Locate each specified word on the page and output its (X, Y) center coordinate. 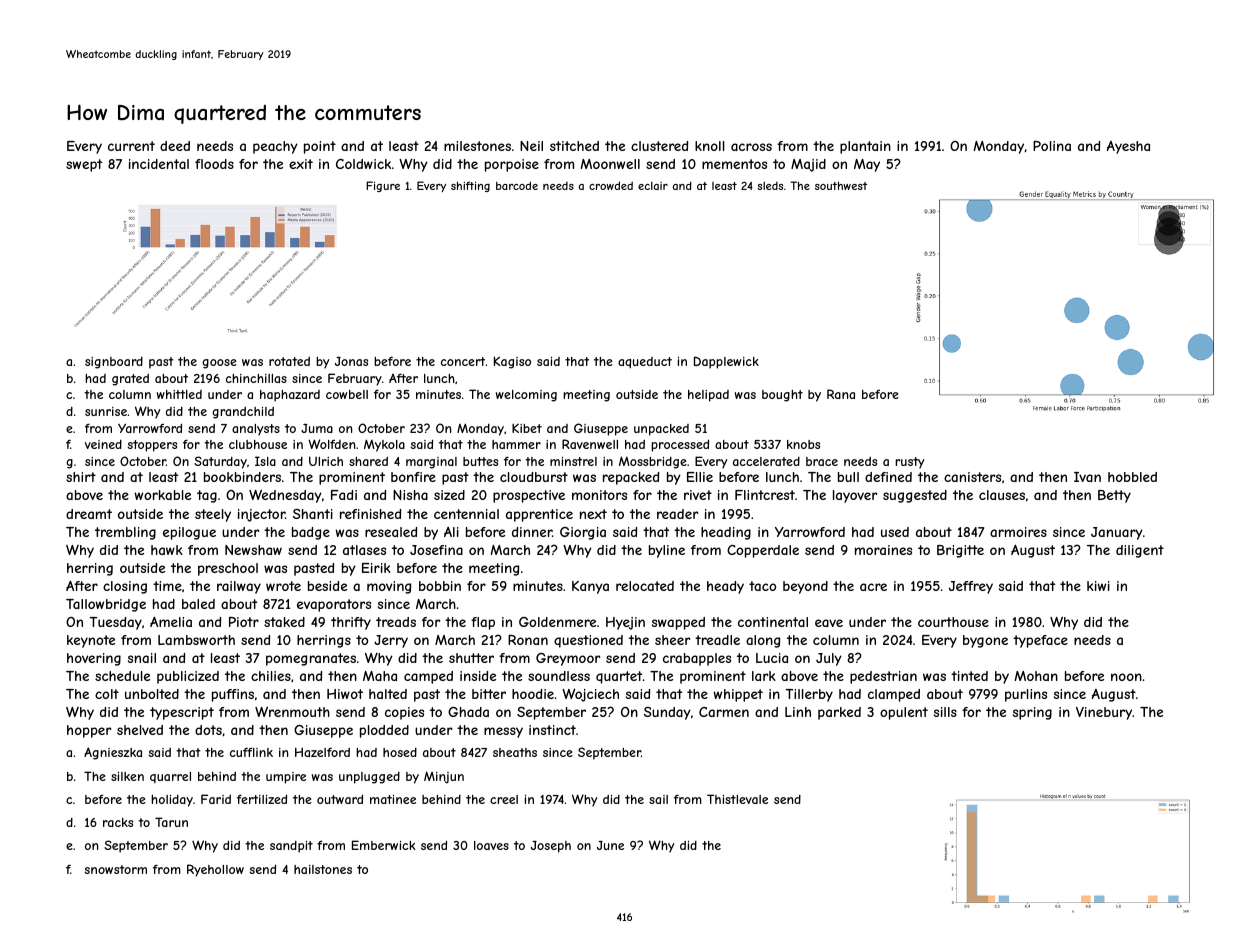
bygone (985, 641)
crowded (611, 185)
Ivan (1087, 477)
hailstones (323, 869)
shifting (470, 186)
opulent (904, 713)
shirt (81, 477)
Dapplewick (726, 362)
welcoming (526, 396)
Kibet (527, 428)
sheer (672, 640)
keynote (91, 641)
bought (782, 396)
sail (658, 799)
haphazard (290, 396)
